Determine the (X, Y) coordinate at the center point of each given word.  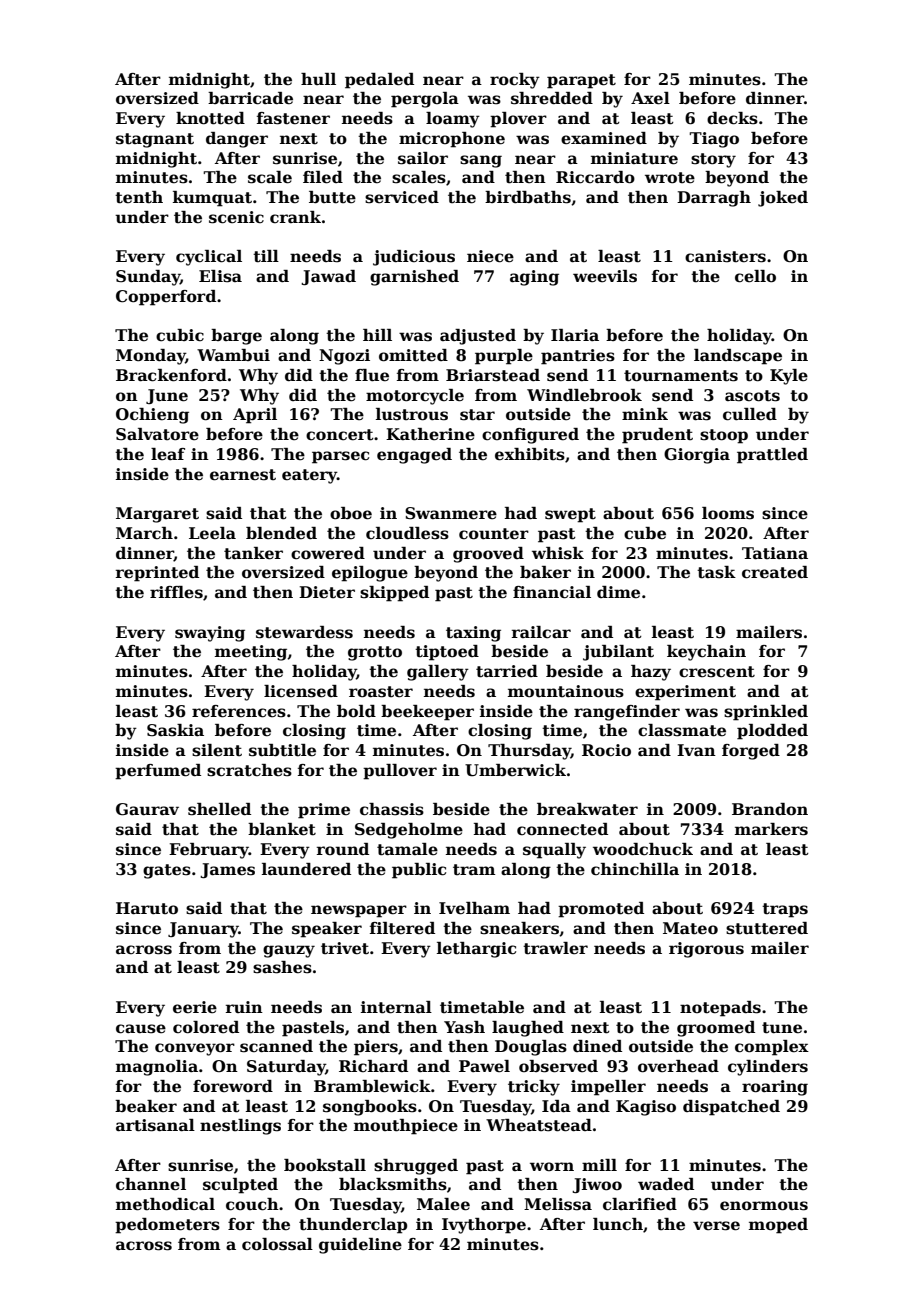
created (775, 572)
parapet (581, 81)
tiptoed (447, 653)
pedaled (379, 81)
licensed (301, 691)
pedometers (167, 1226)
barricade (250, 98)
